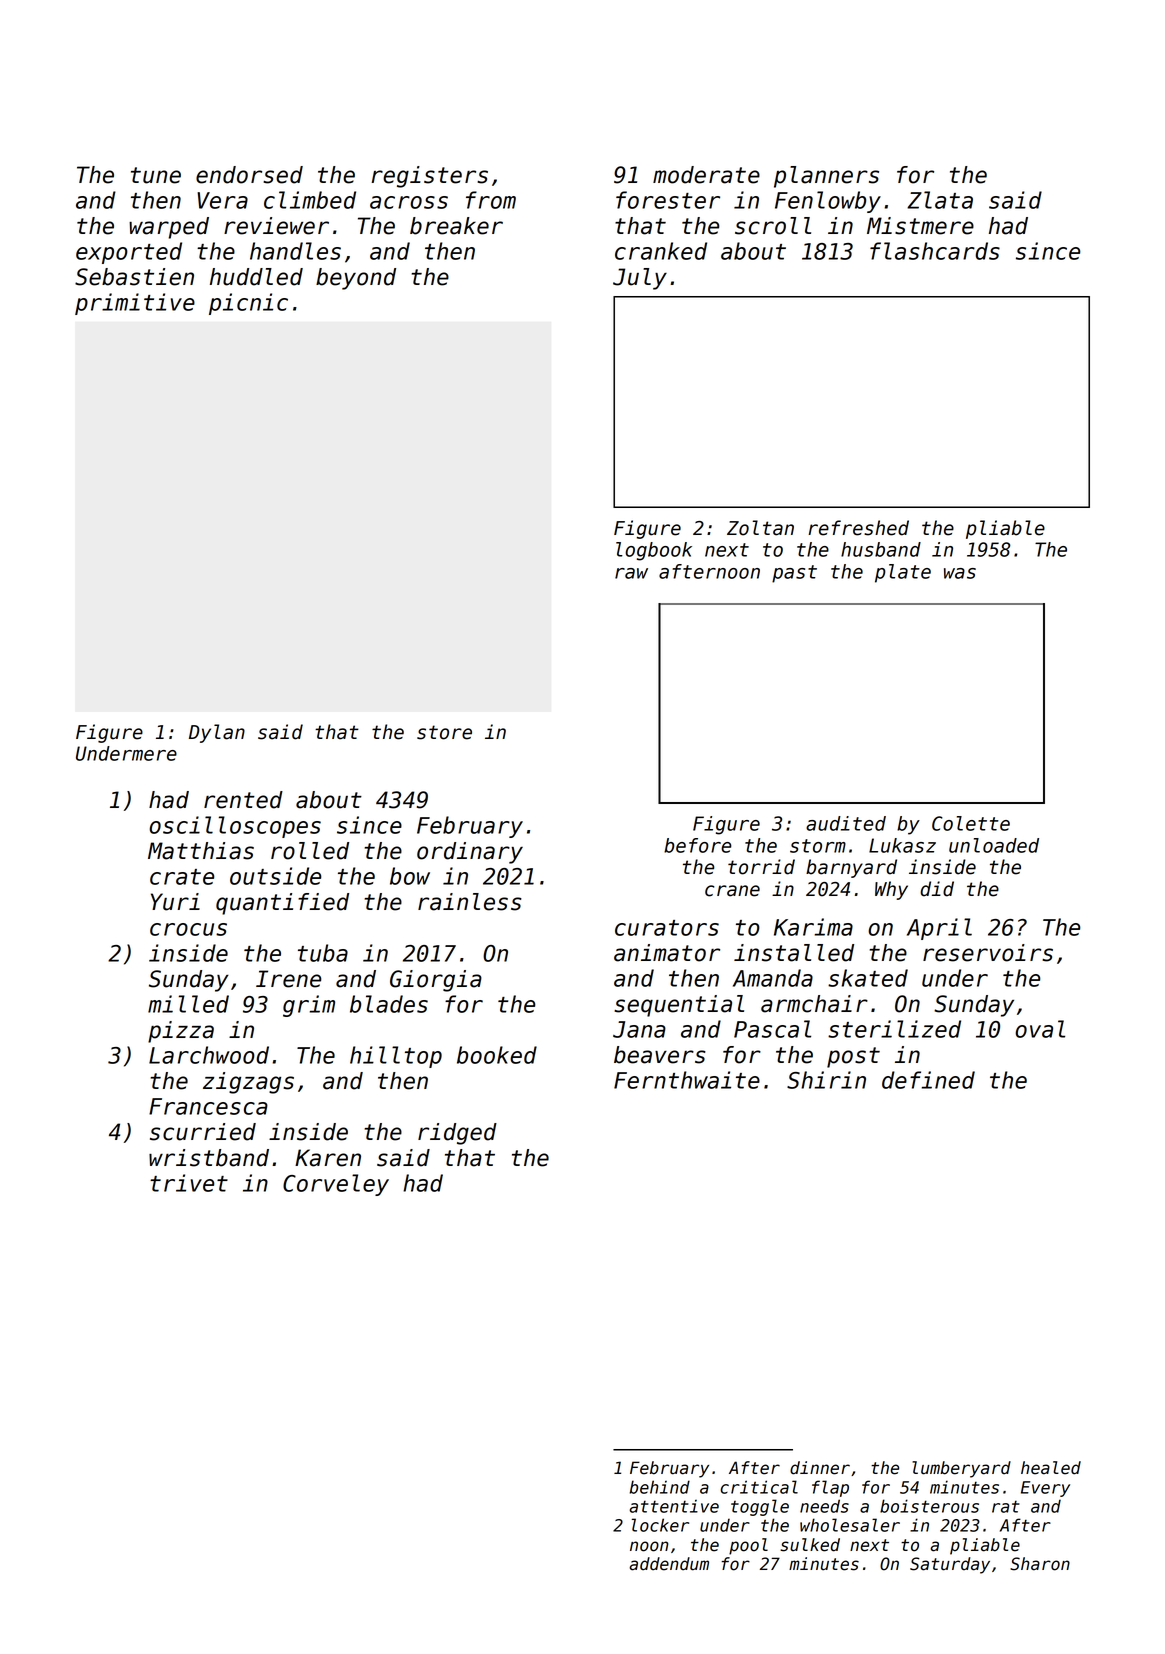 Image resolution: width=1165 pixels, height=1654 pixels. Describe the element at coordinates (336, 1185) in the page. I see `Corveley` at that location.
